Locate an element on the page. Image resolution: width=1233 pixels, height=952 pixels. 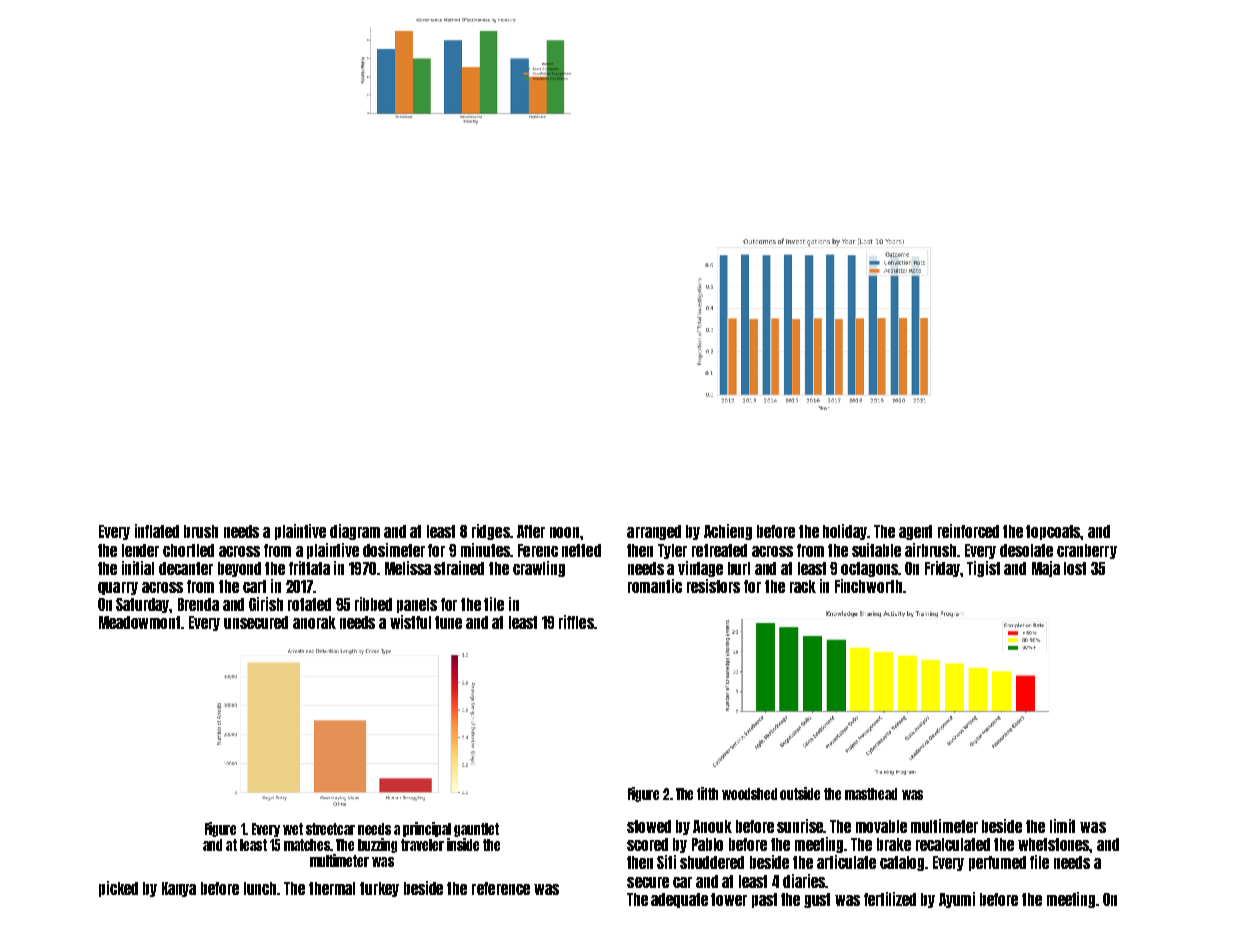
wet is located at coordinates (293, 829).
